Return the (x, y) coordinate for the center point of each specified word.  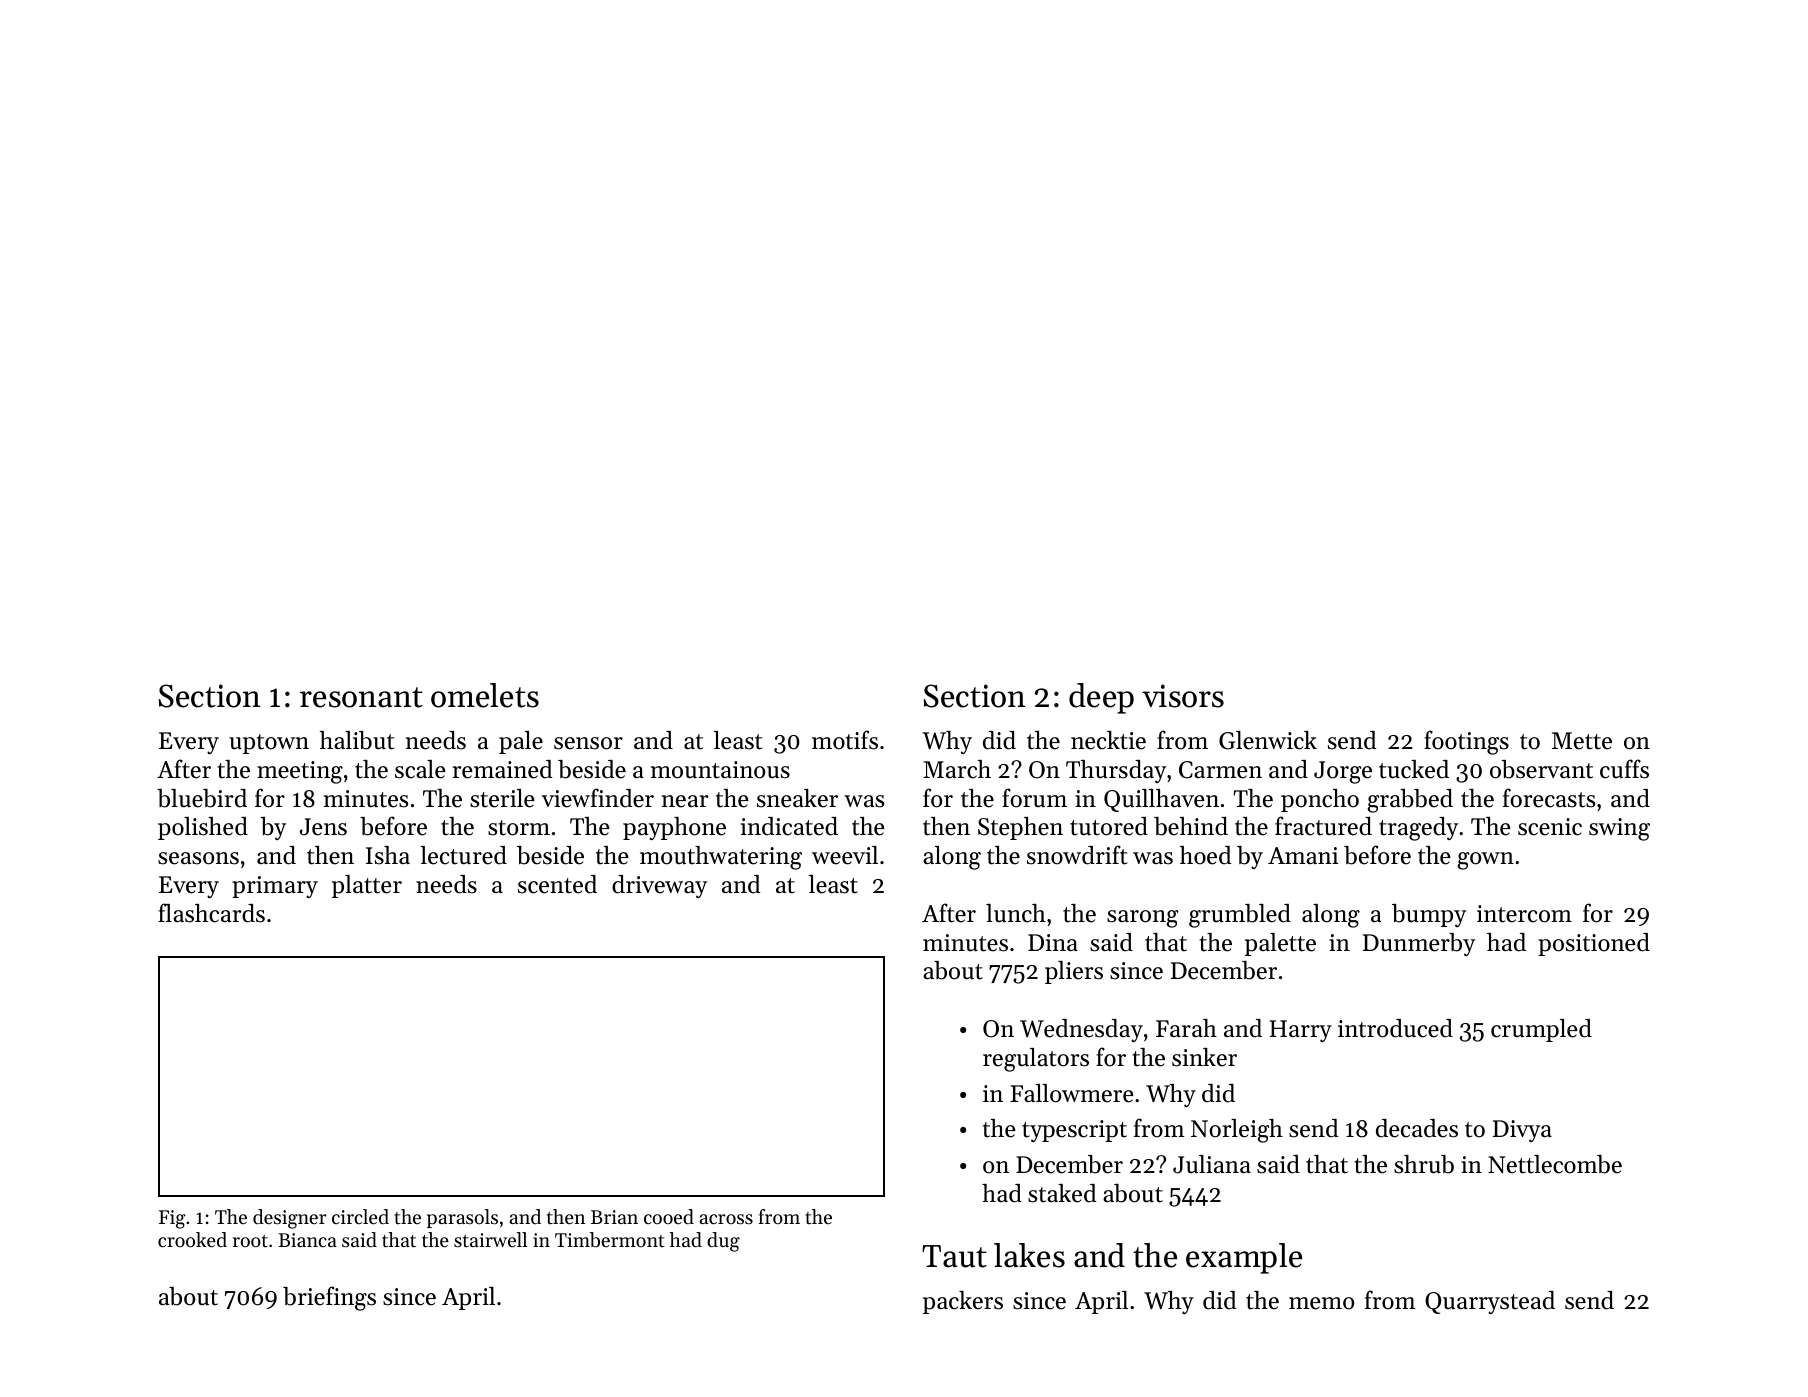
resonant (361, 697)
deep (1101, 698)
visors (1183, 696)
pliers (1074, 972)
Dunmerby (1419, 944)
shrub (1424, 1164)
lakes (1029, 1255)
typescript (1074, 1131)
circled (360, 1217)
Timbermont (610, 1240)
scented (557, 884)
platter (367, 886)
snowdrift (1077, 855)
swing (1619, 829)
